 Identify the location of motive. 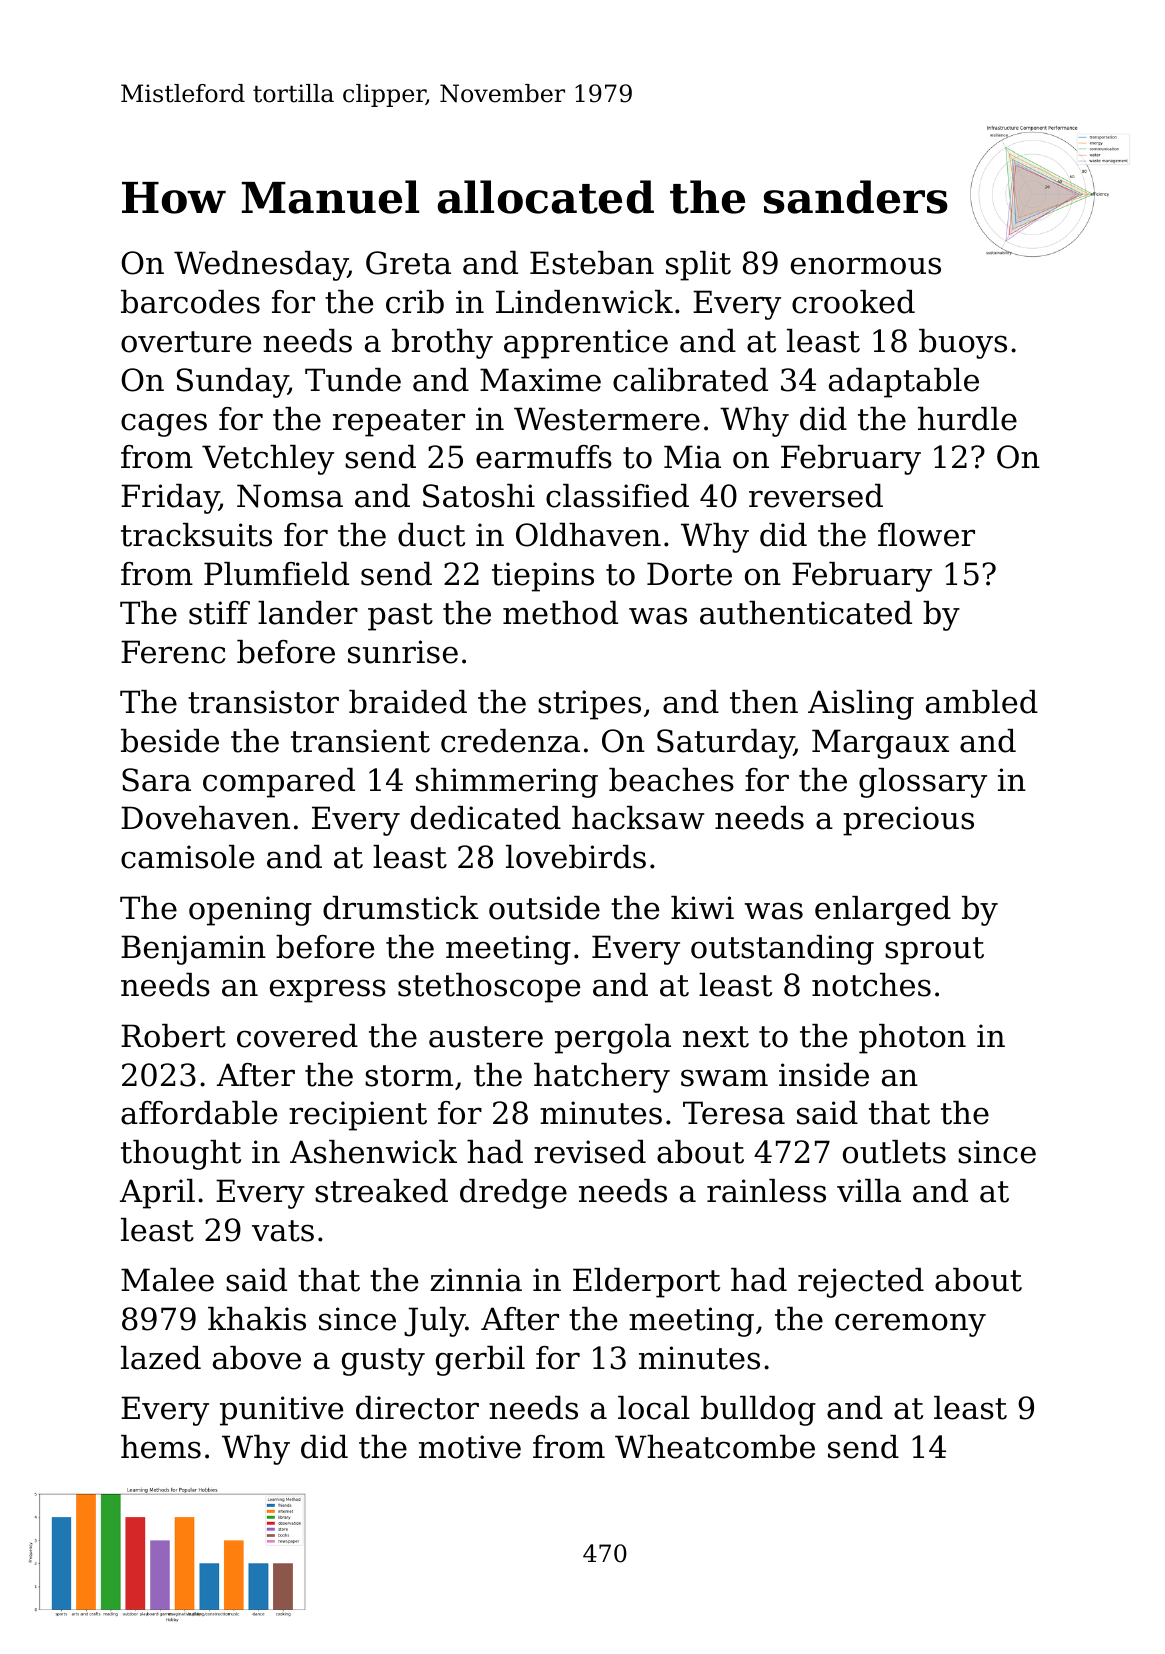
(470, 1447).
